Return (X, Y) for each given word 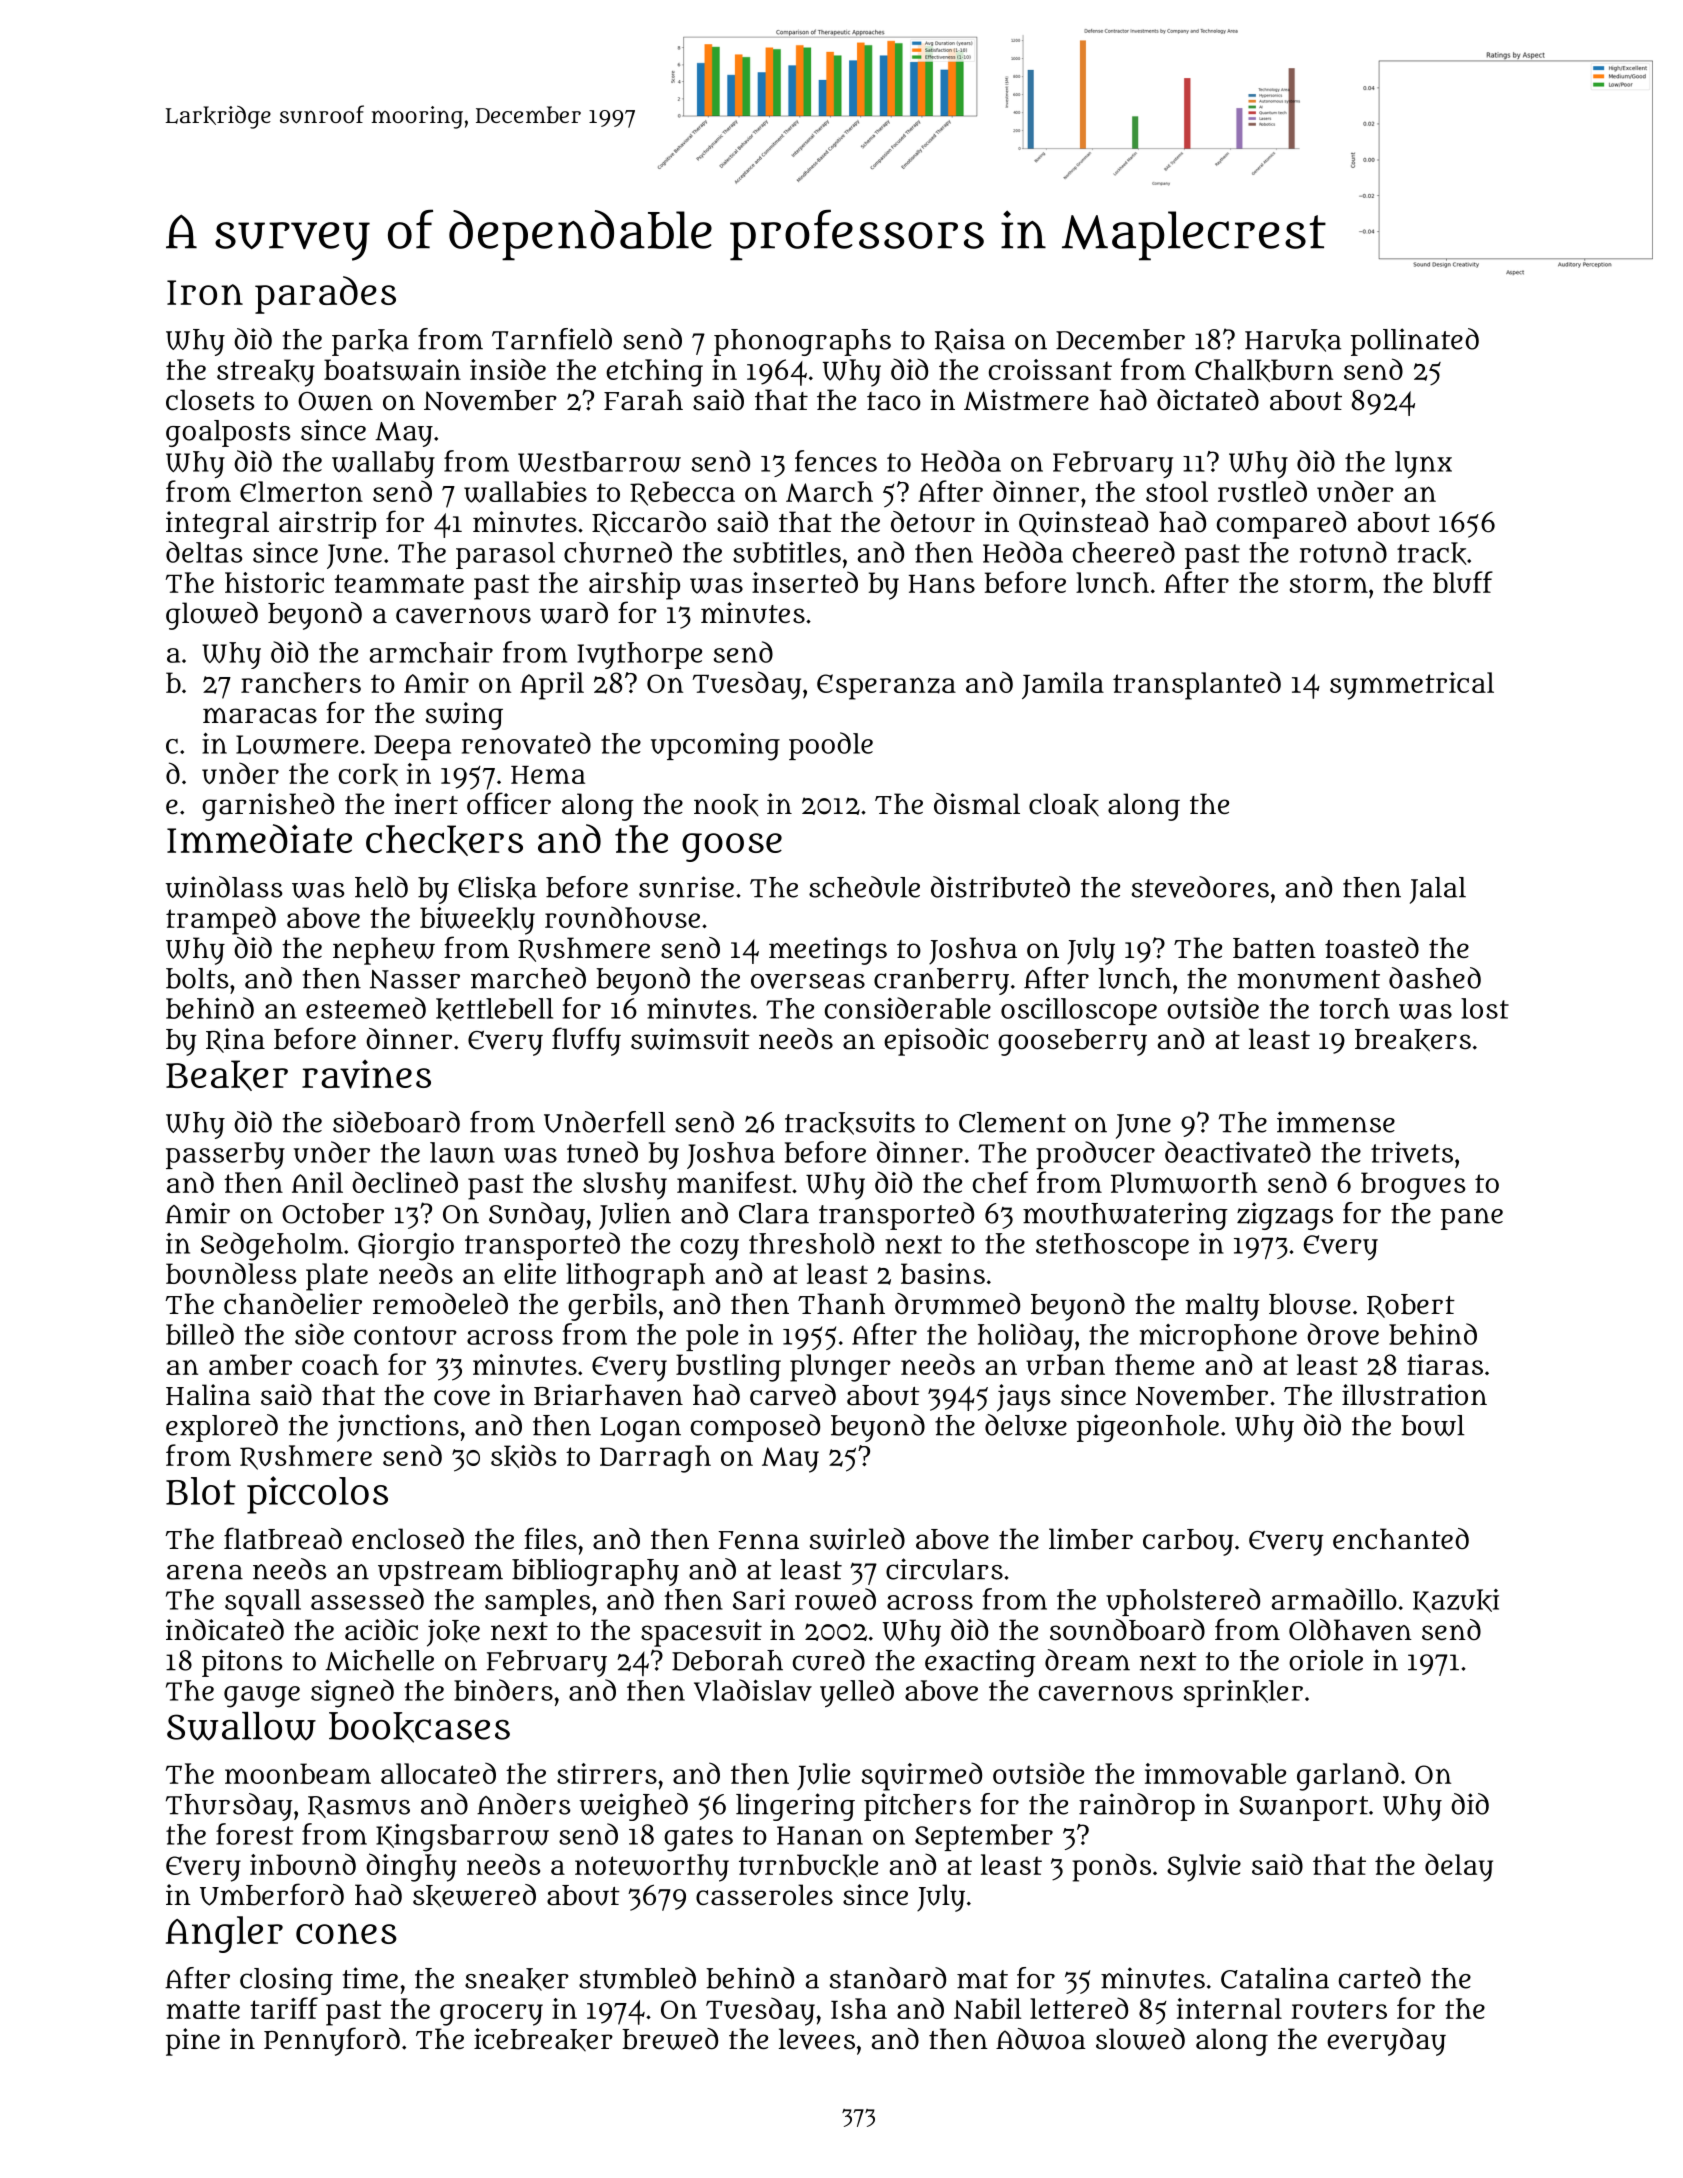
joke (453, 1633)
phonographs (802, 342)
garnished (268, 807)
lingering (795, 1807)
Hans (942, 584)
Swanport (1303, 1808)
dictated (1208, 400)
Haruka (1293, 340)
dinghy (411, 1867)
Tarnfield (552, 339)
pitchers (917, 1807)
